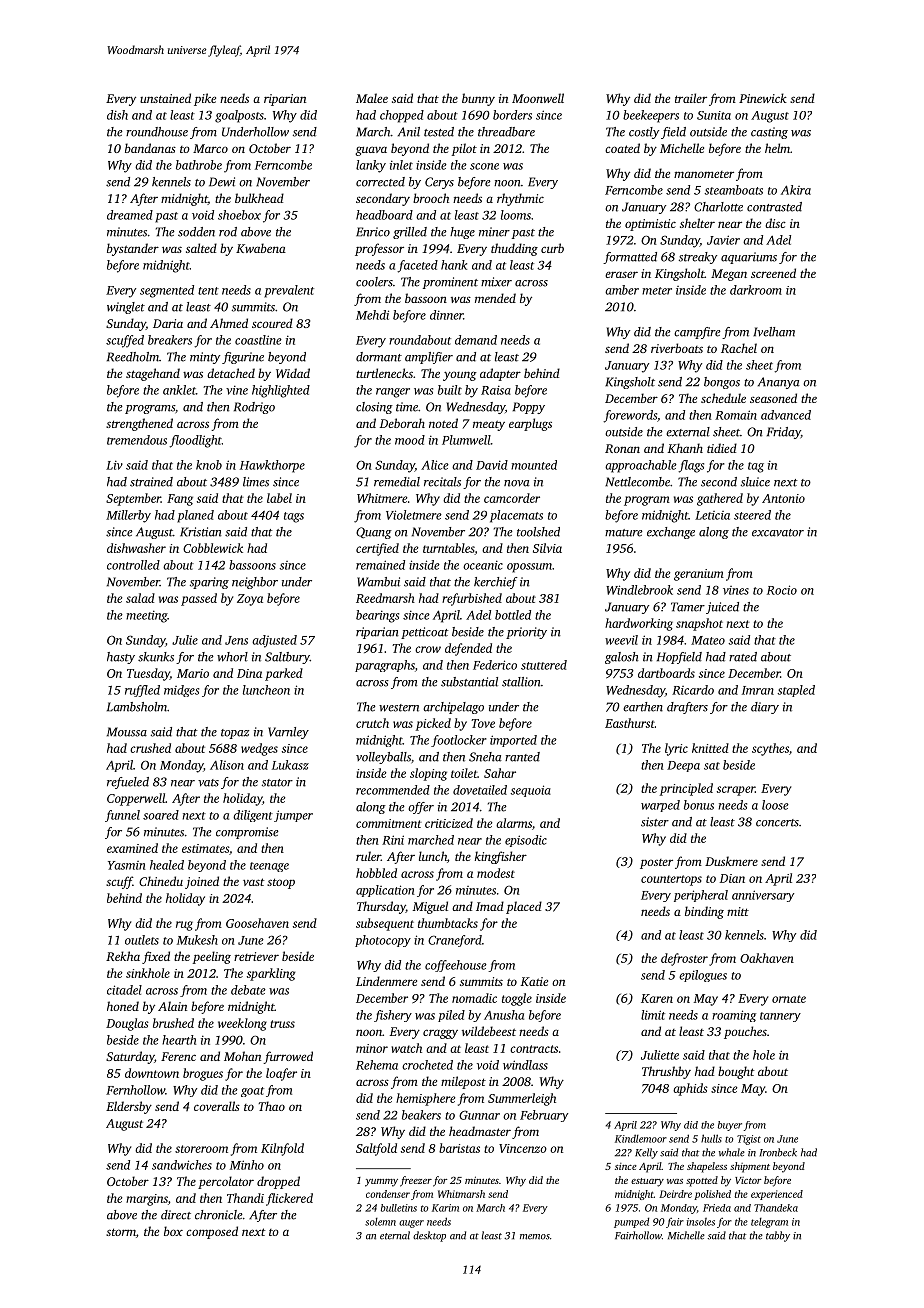 This image has width=924, height=1308. I want to click on Violetmere, so click(414, 515).
